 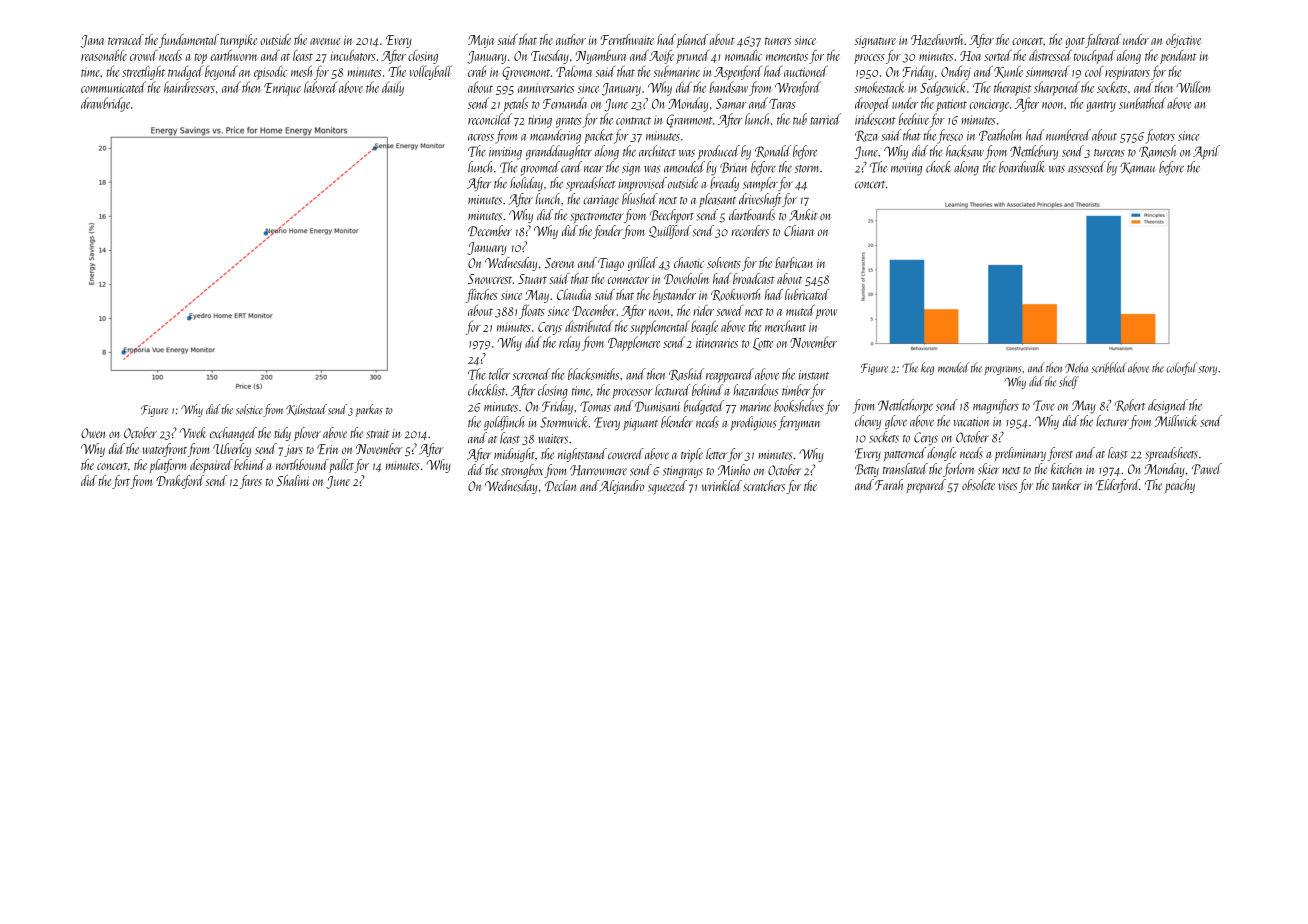 I want to click on Kamau, so click(x=1137, y=168).
